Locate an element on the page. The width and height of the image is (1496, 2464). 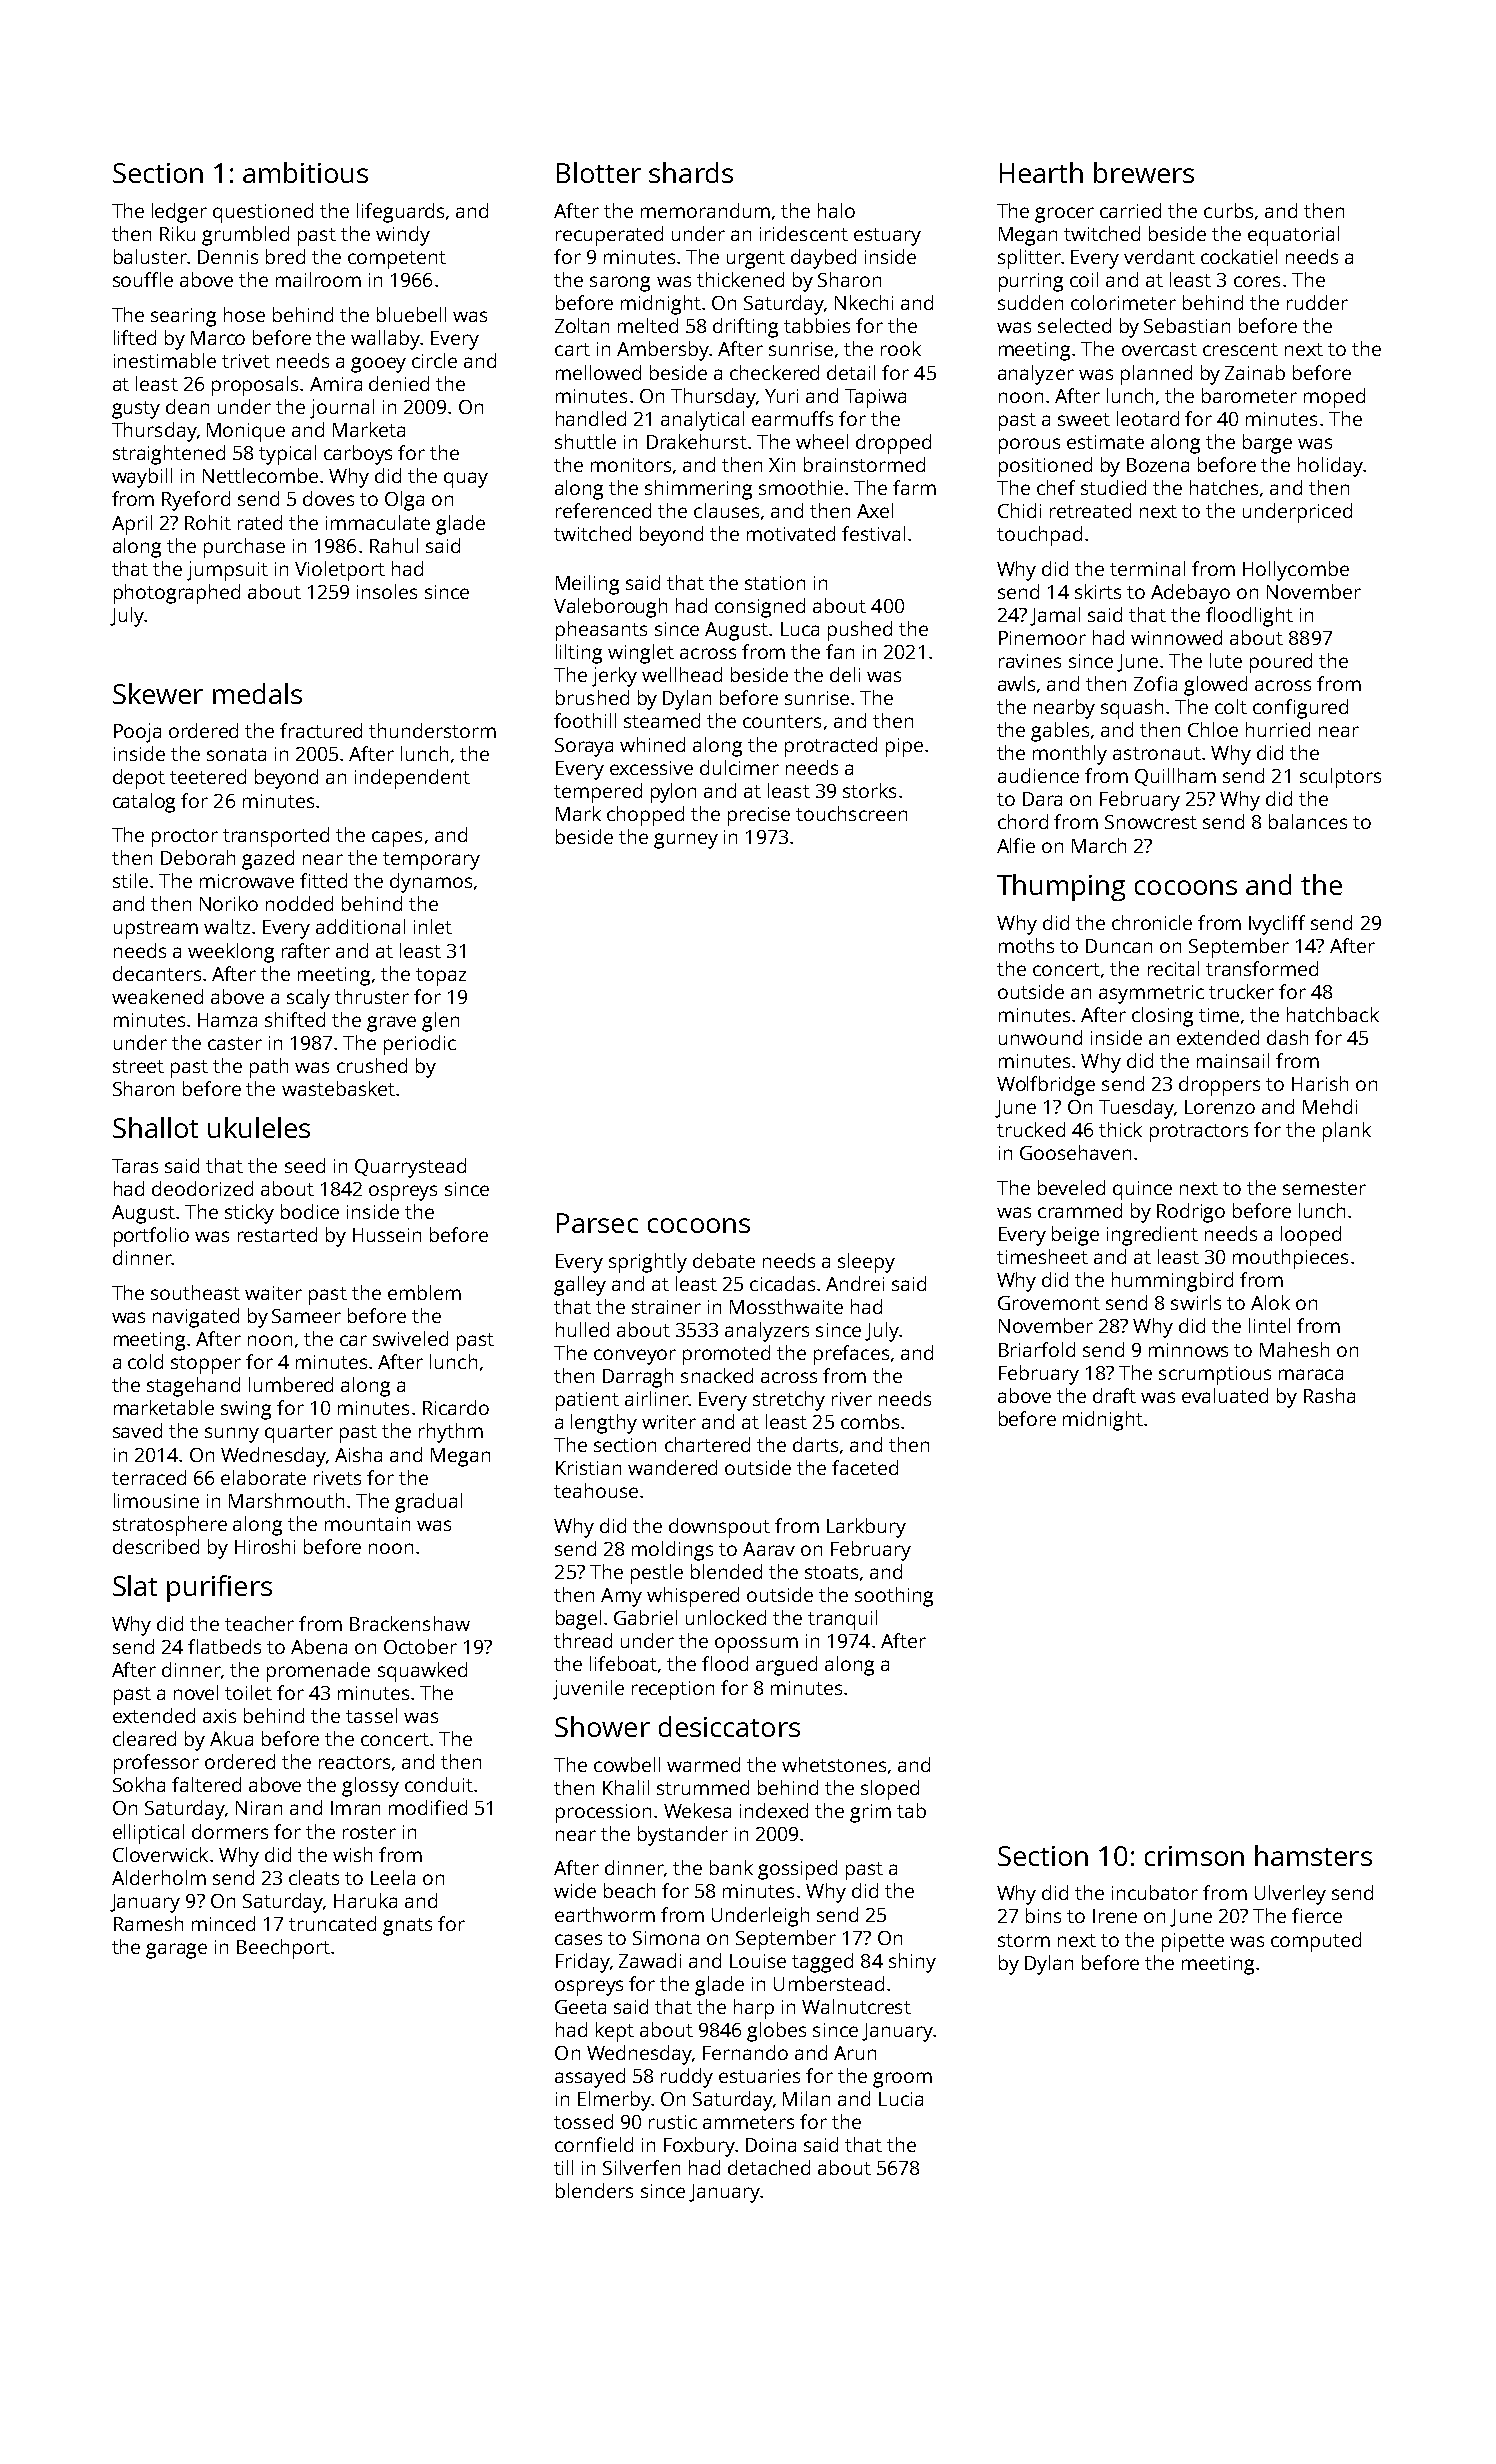
souffle is located at coordinates (143, 279).
